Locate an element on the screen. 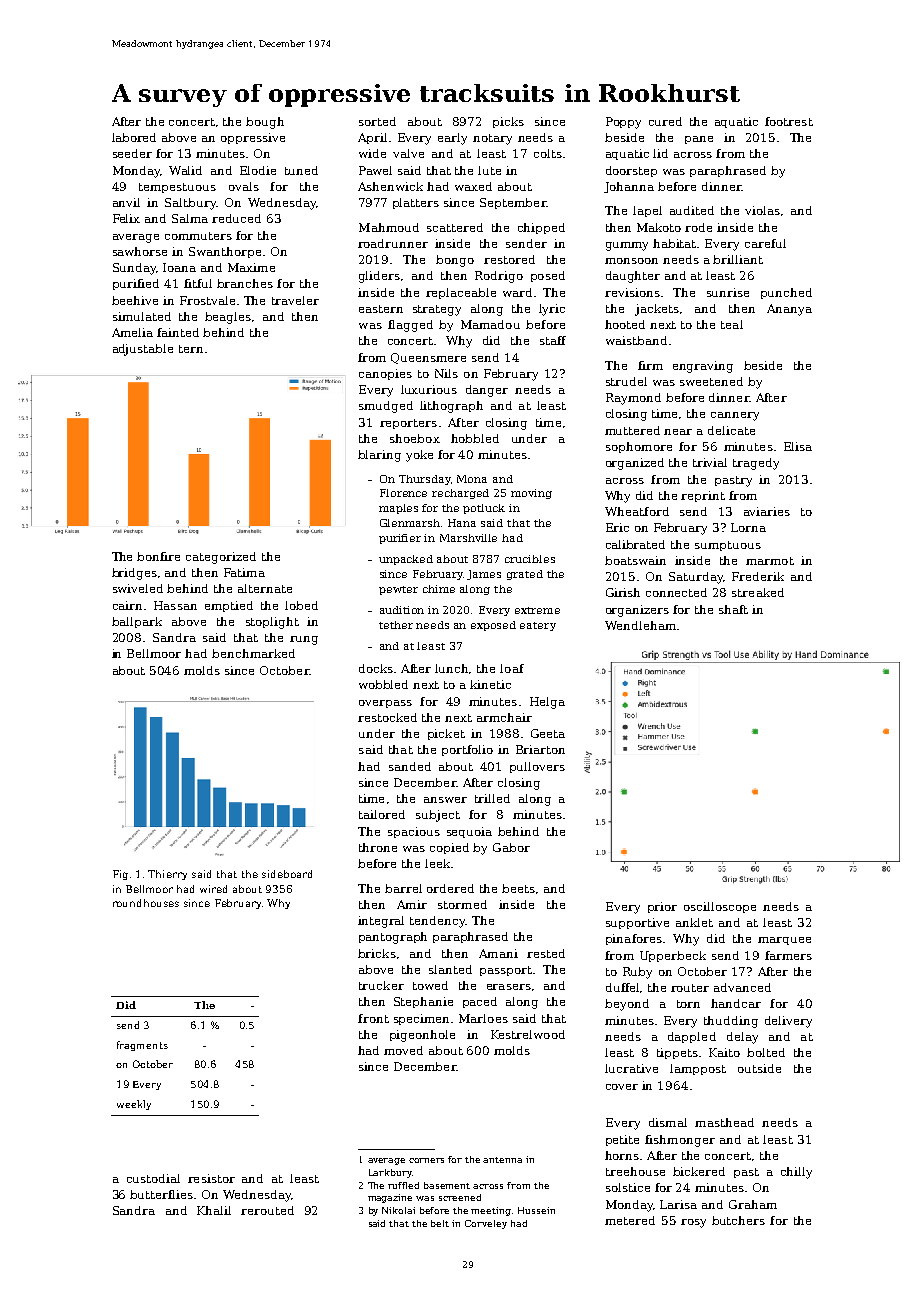  Makoto is located at coordinates (659, 227).
